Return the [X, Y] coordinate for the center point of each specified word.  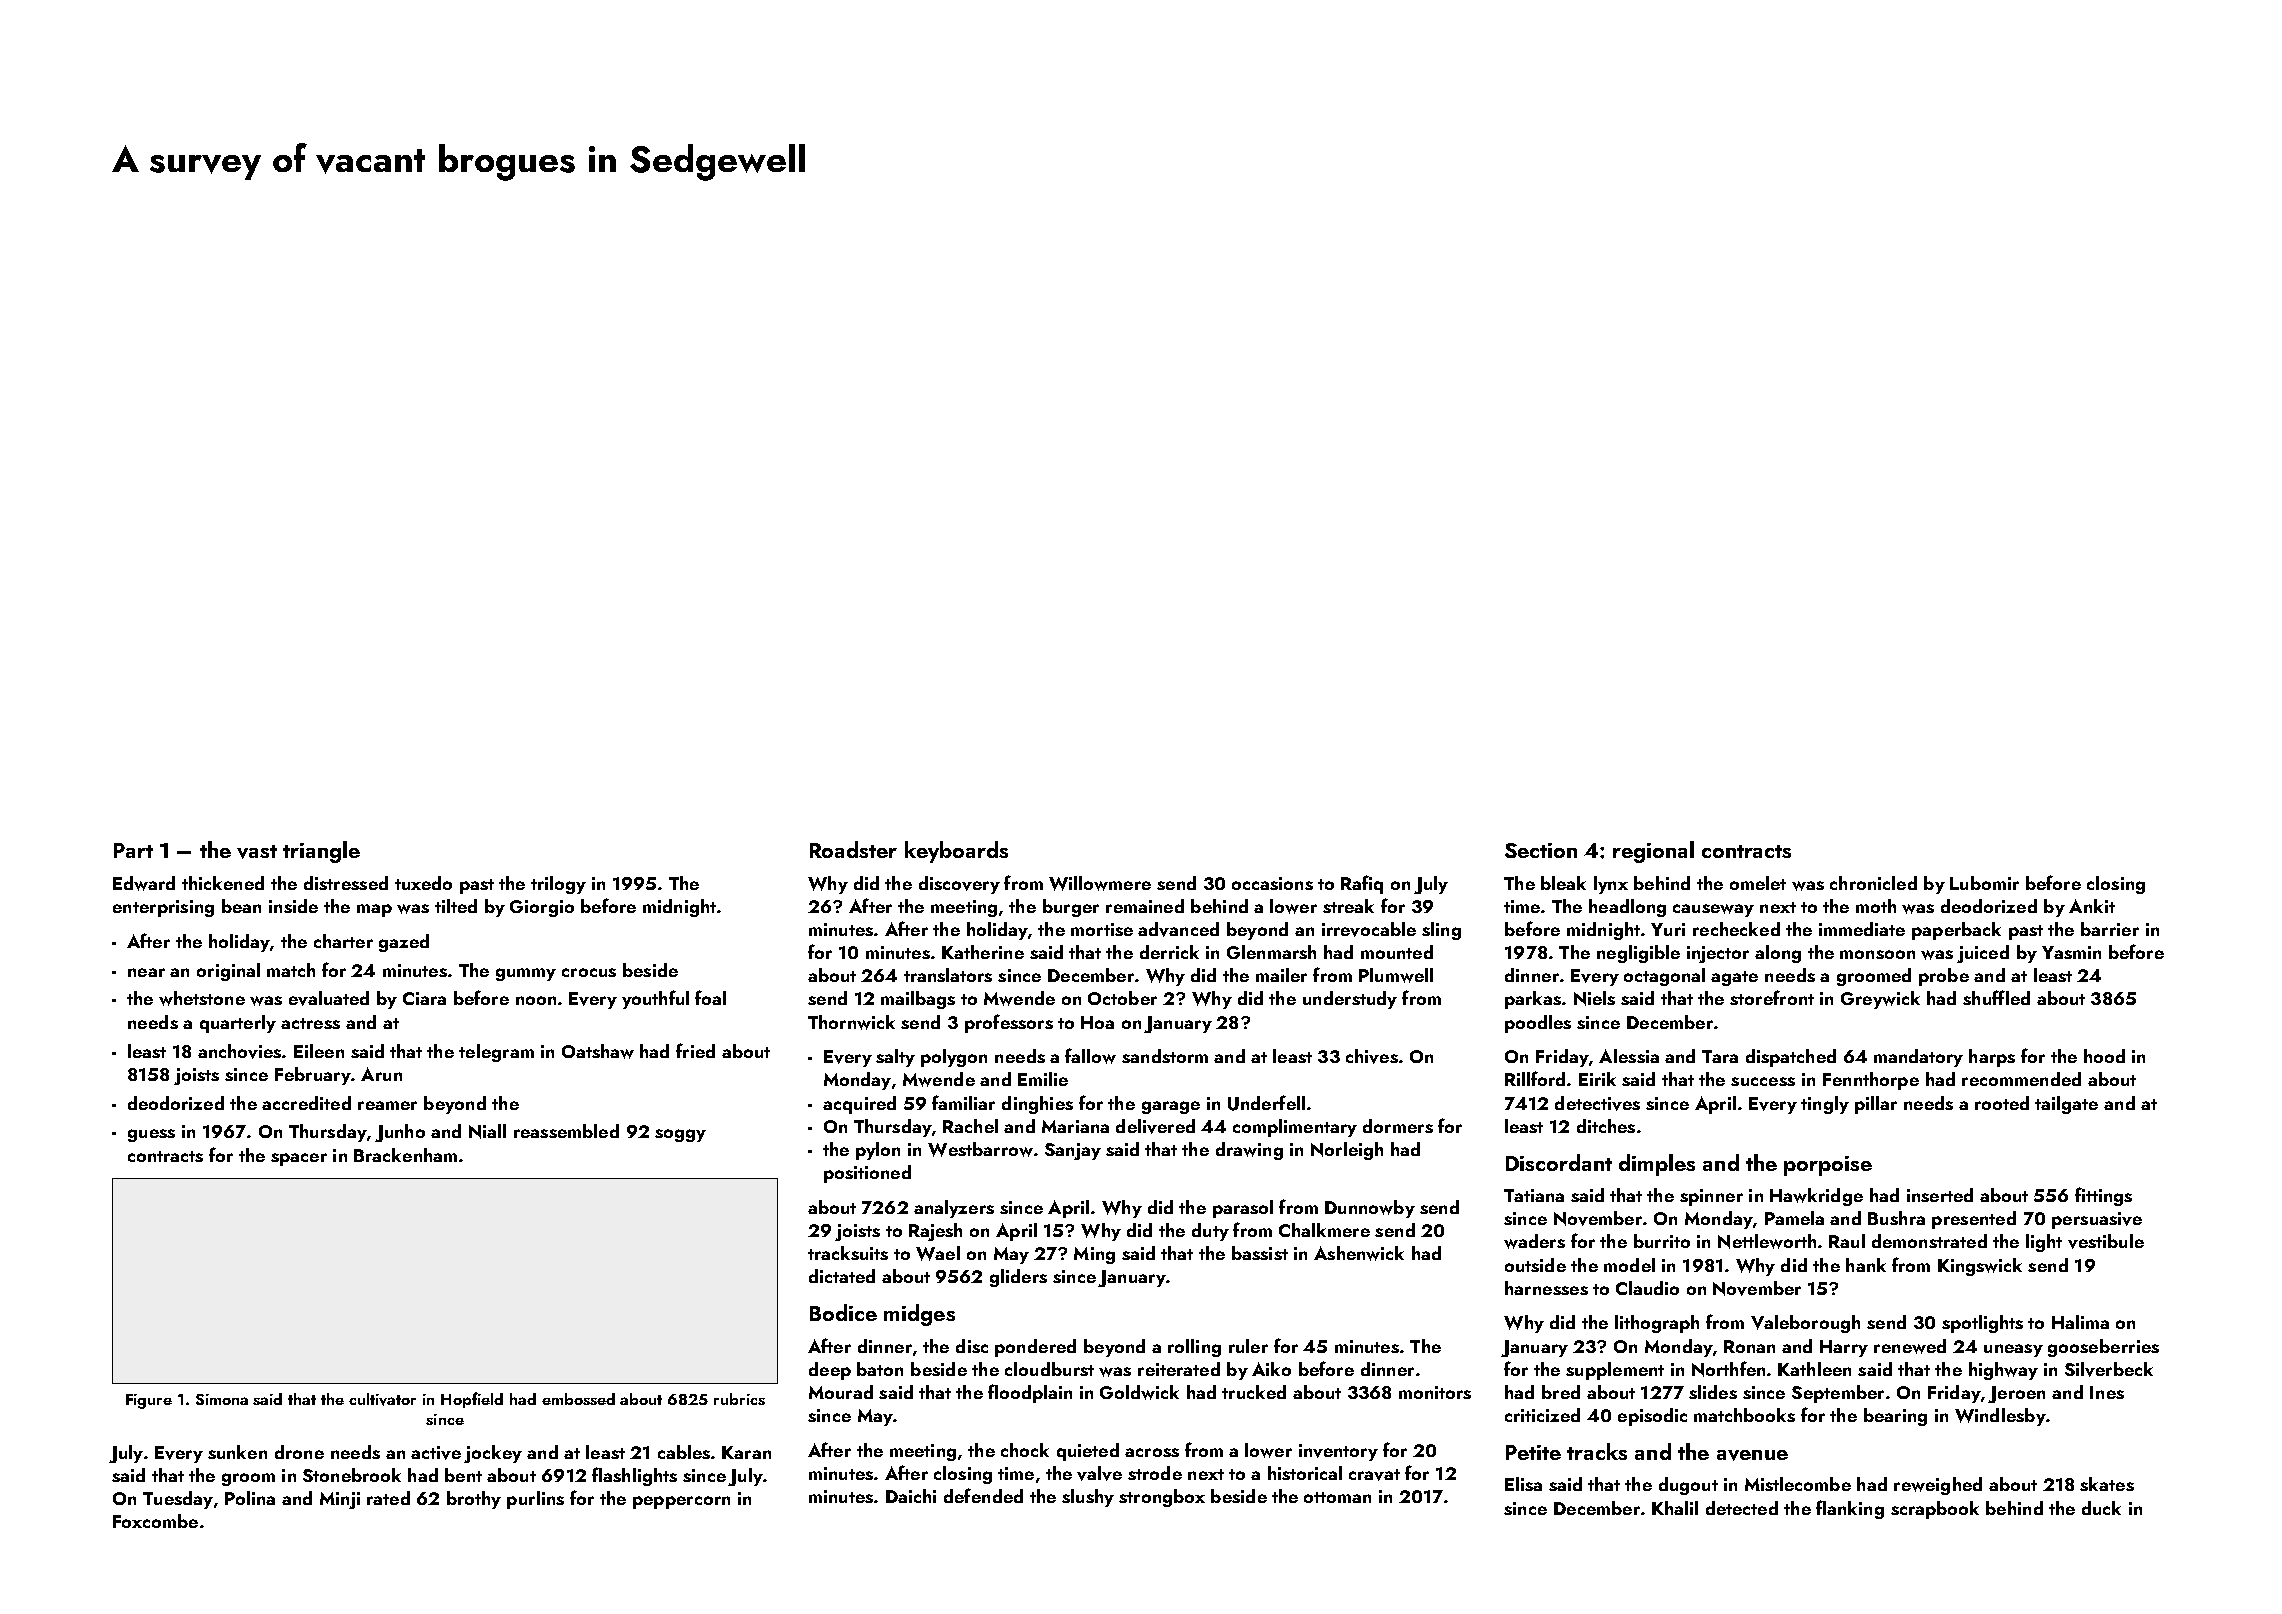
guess [151, 1135]
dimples [1657, 1165]
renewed [1910, 1346]
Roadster [853, 849]
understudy [1350, 1000]
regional [1653, 852]
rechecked [1736, 929]
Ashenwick [1359, 1253]
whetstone [202, 998]
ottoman [1337, 1497]
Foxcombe [155, 1521]
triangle [321, 852]
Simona [222, 1399]
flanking [1850, 1509]
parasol [1243, 1209]
